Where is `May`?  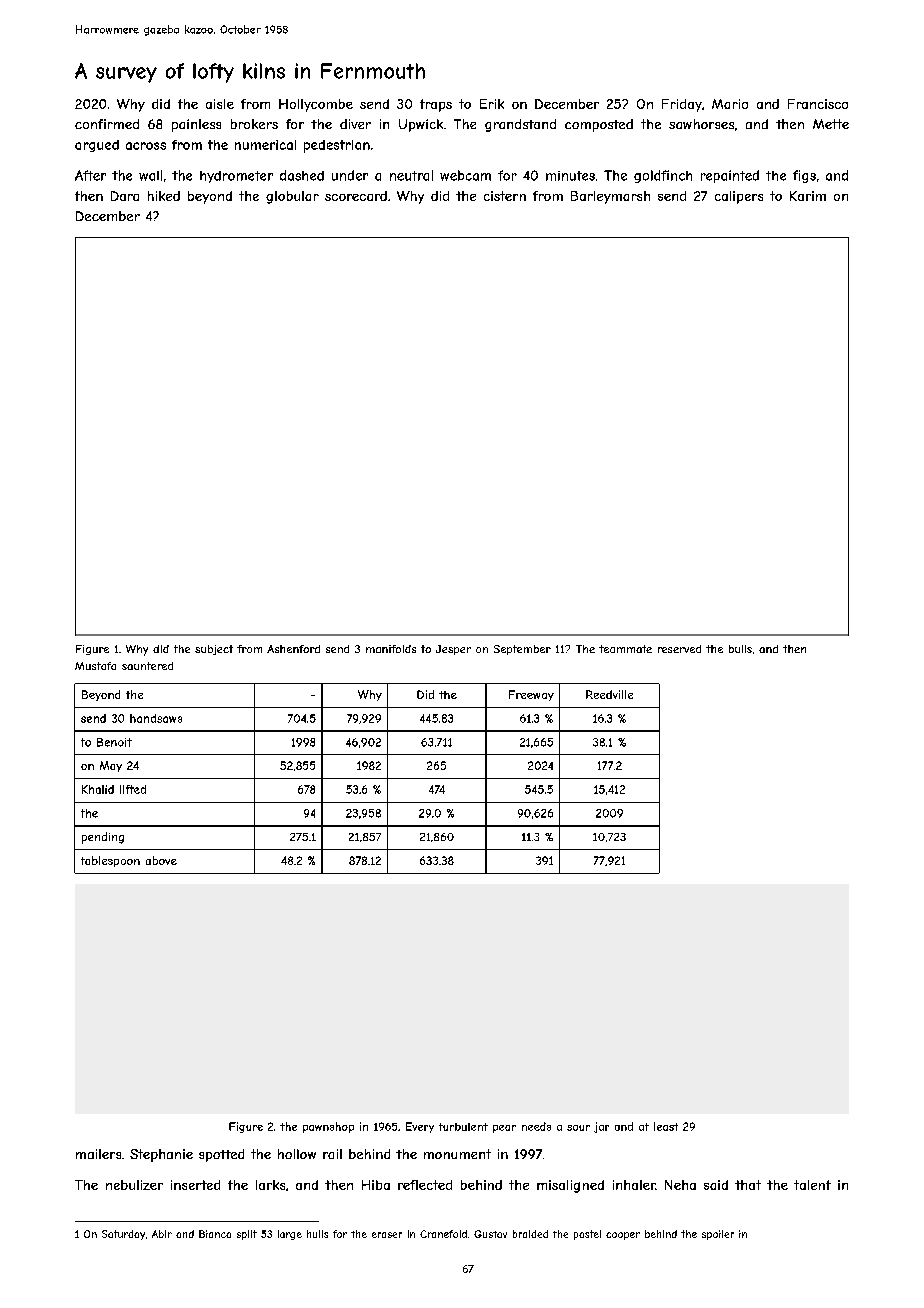
May is located at coordinates (111, 766).
